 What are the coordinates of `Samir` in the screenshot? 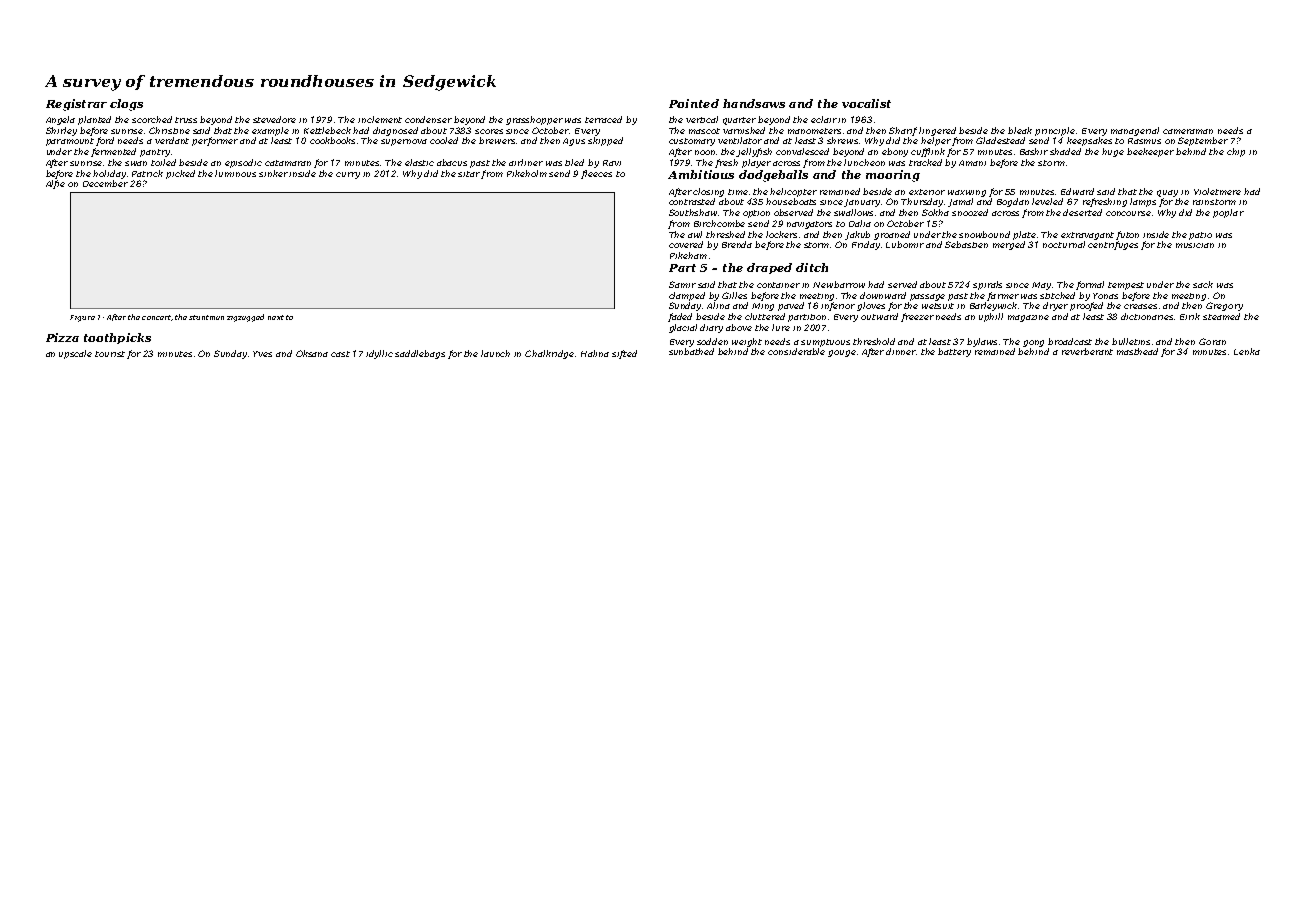 It's located at (682, 284).
